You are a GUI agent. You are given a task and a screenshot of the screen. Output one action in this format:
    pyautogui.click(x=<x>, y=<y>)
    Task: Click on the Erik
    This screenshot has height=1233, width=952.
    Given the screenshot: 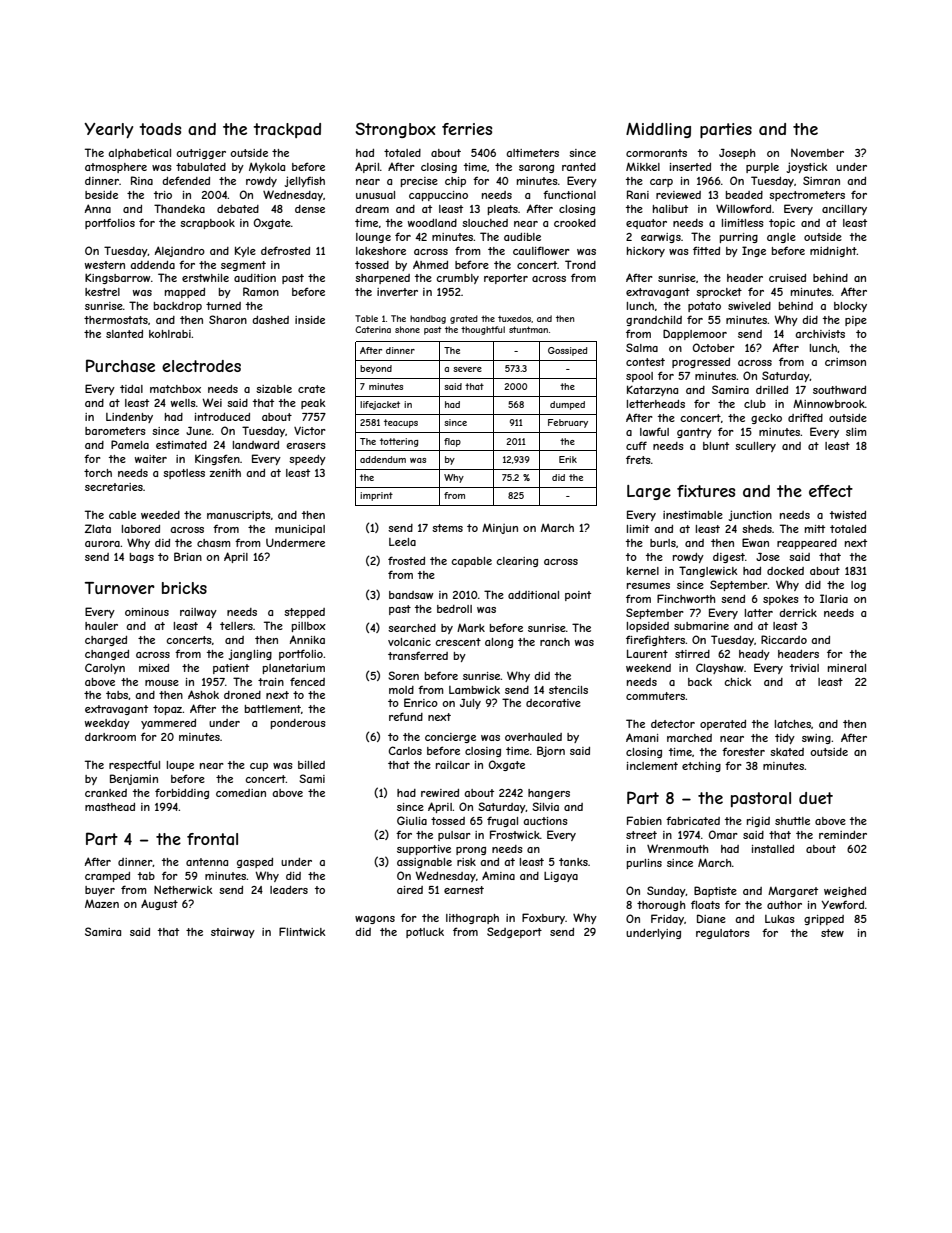 What is the action you would take?
    pyautogui.click(x=568, y=459)
